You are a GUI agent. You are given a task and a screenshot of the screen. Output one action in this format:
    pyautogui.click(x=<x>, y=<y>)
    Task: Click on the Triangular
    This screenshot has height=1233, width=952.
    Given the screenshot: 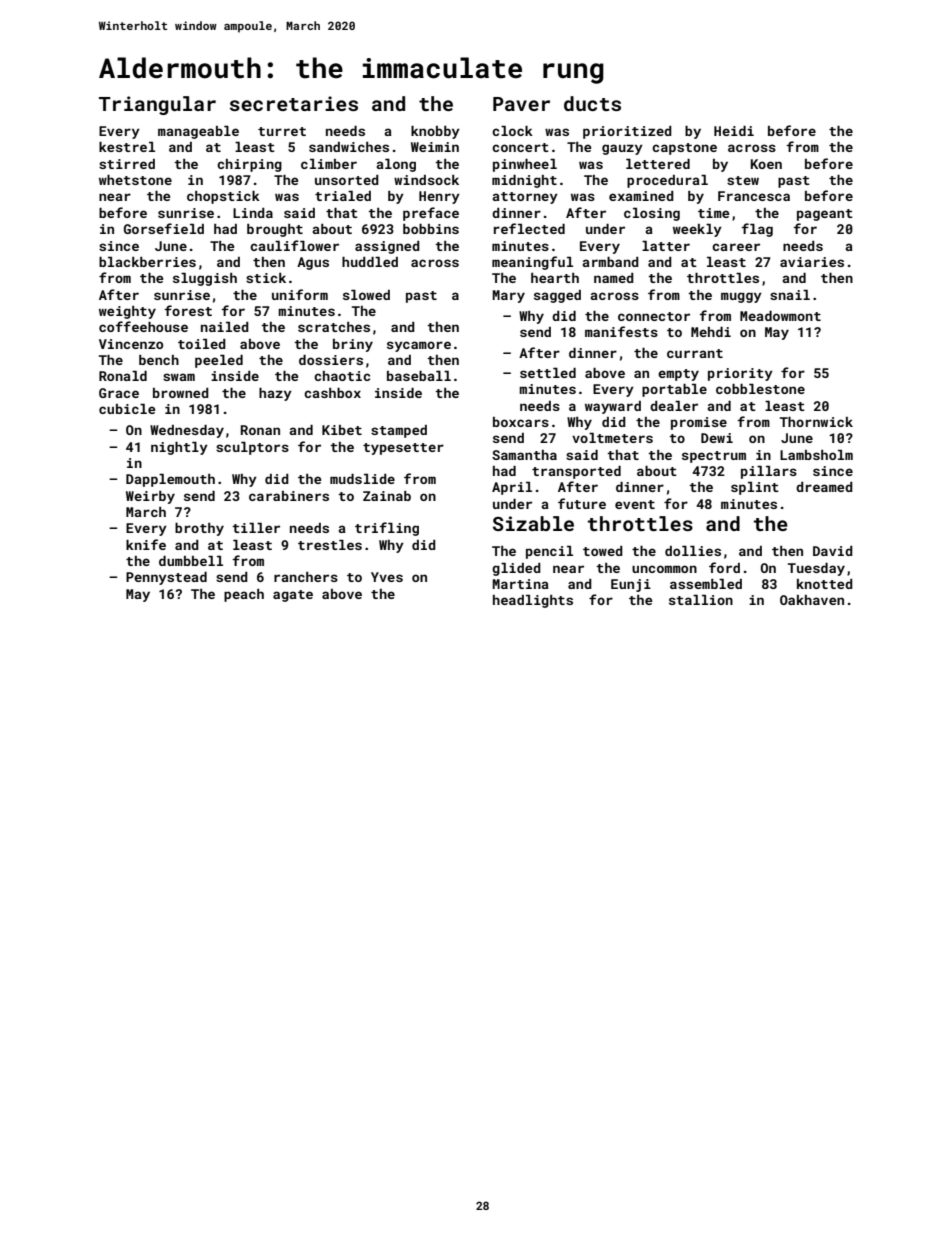 What is the action you would take?
    pyautogui.click(x=157, y=105)
